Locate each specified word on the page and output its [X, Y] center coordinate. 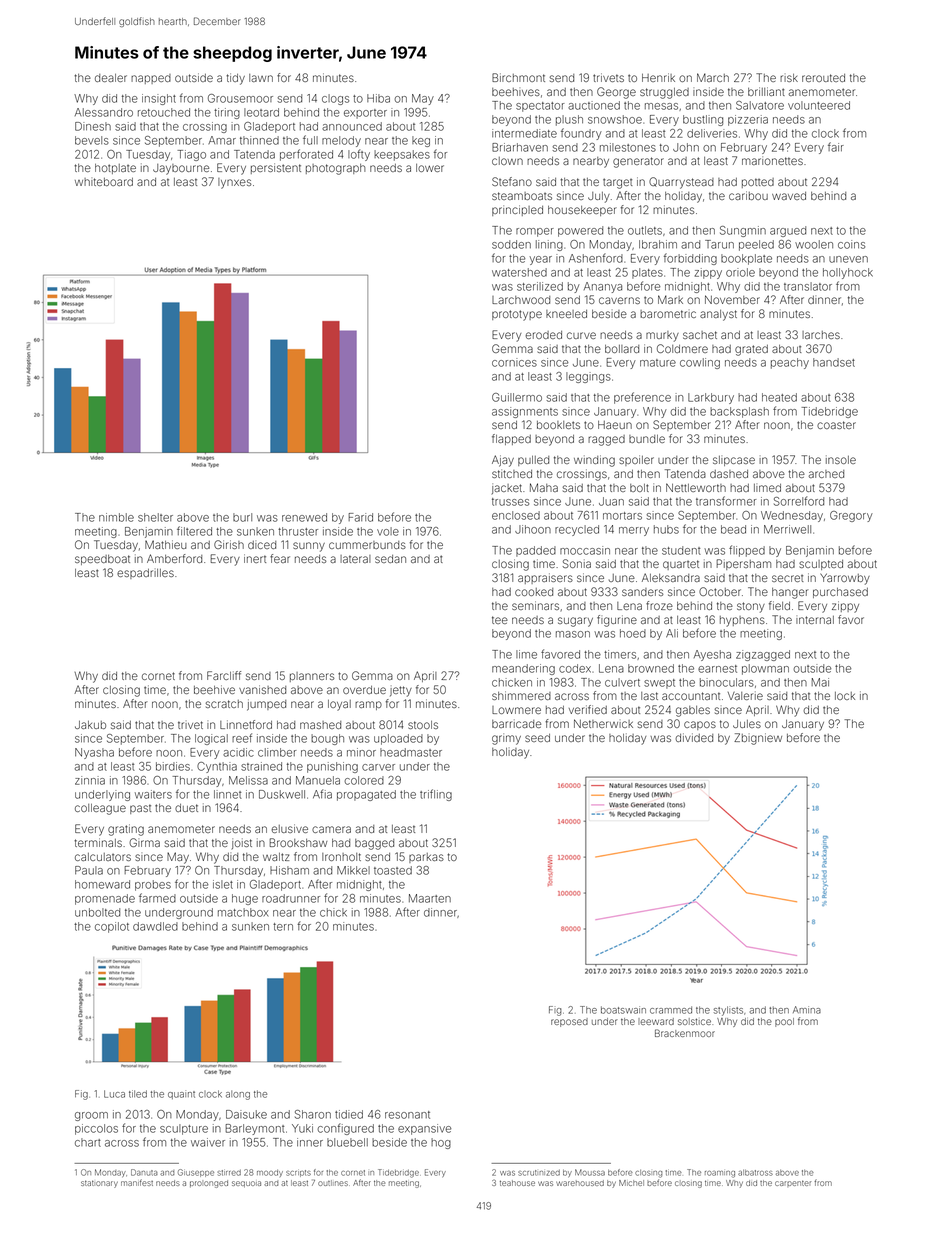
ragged [606, 440]
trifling [436, 795]
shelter [155, 517]
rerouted [823, 78]
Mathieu [166, 544]
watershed [519, 272]
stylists [728, 1011]
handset [834, 362]
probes [153, 885]
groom [91, 1116]
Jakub [90, 725]
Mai [820, 682]
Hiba [378, 98]
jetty [401, 691]
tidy [235, 79]
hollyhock [848, 273]
